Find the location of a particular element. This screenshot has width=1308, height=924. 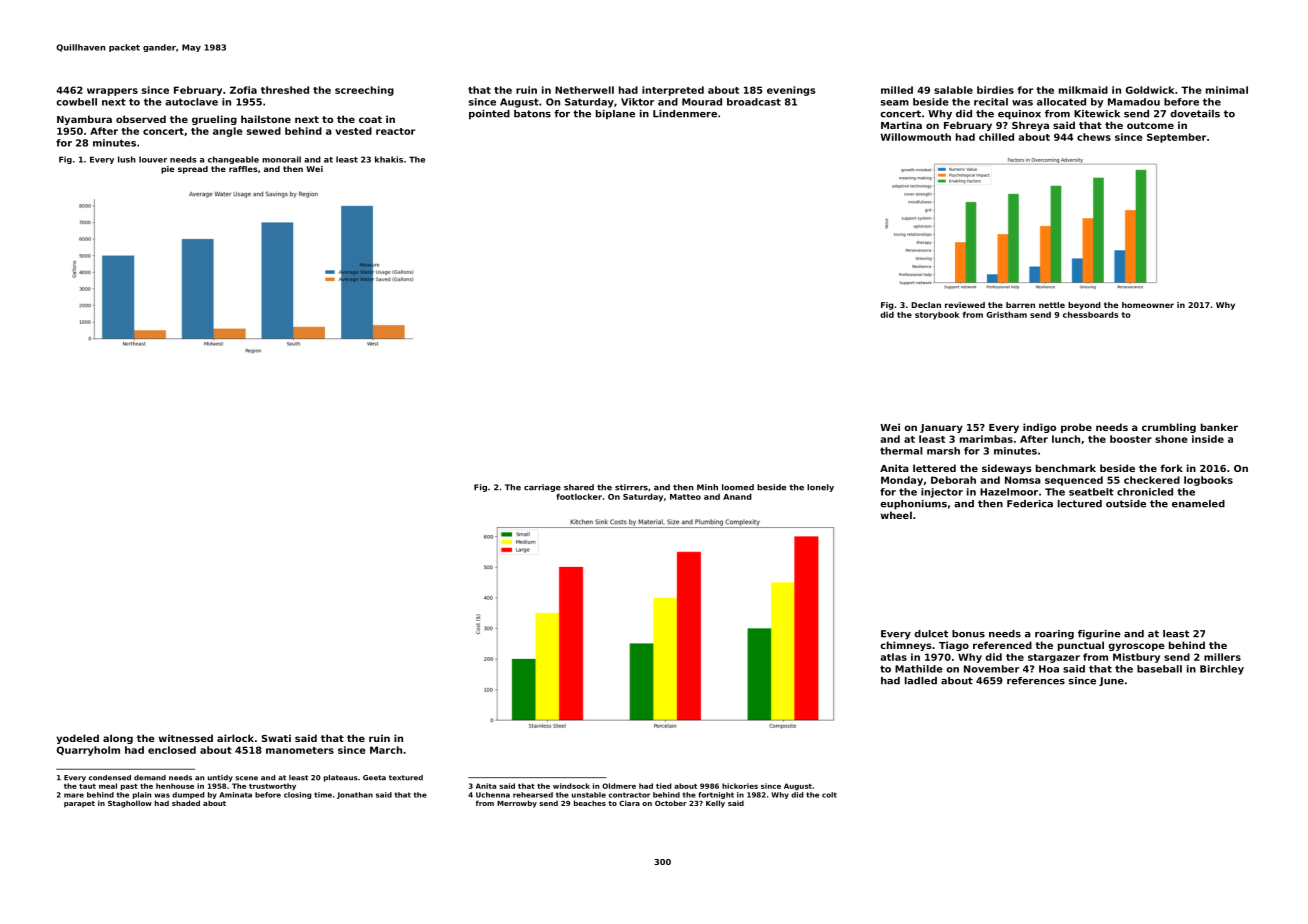

carriage is located at coordinates (542, 488).
